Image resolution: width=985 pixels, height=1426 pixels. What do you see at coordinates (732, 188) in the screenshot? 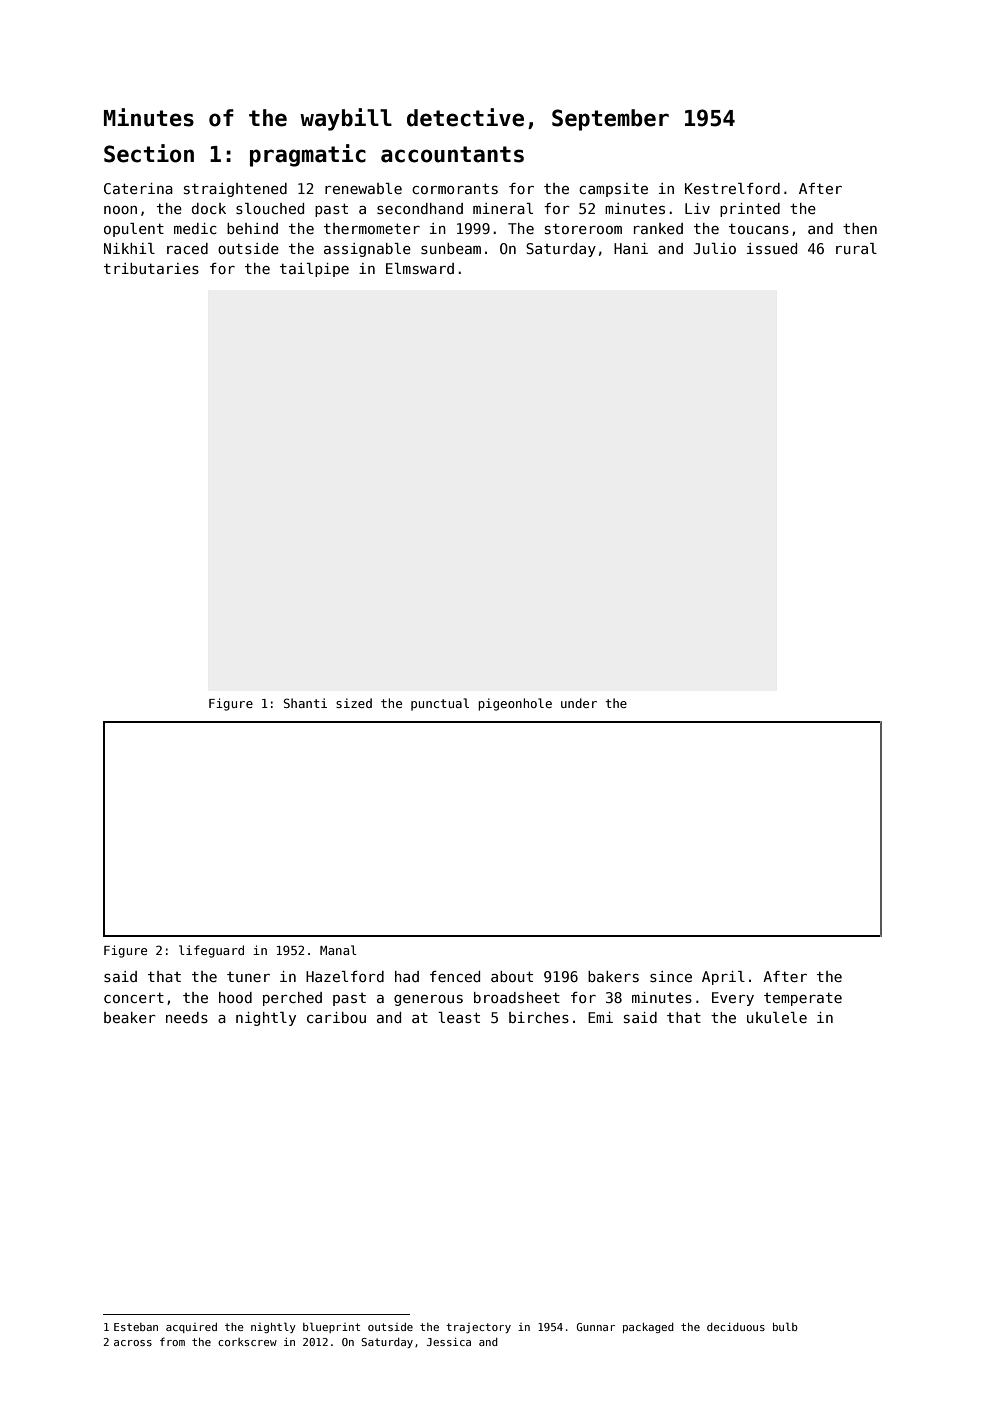
I see `Kestrelford` at bounding box center [732, 188].
